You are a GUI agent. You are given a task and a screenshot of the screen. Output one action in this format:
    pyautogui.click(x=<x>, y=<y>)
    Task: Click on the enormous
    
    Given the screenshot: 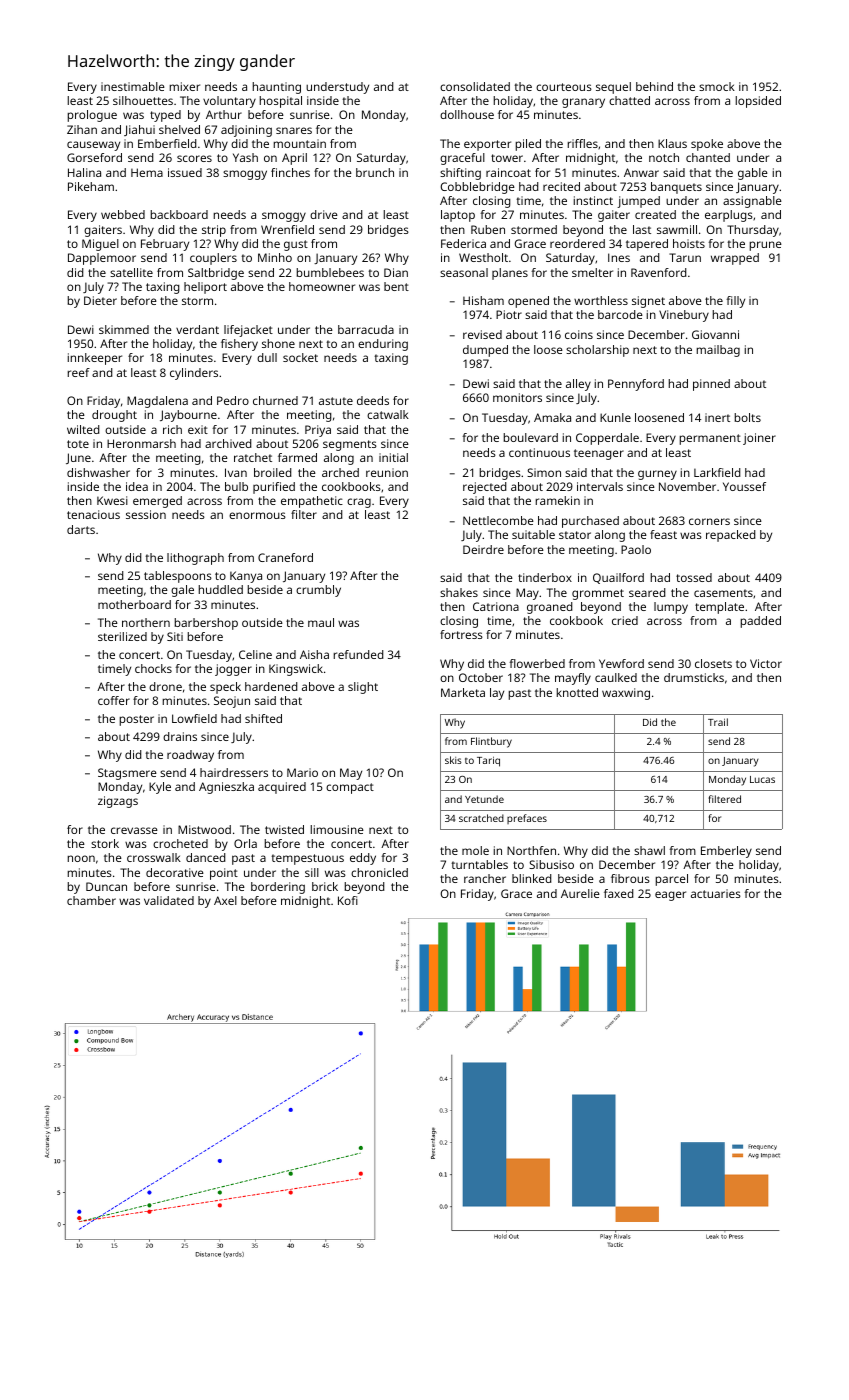 What is the action you would take?
    pyautogui.click(x=257, y=515)
